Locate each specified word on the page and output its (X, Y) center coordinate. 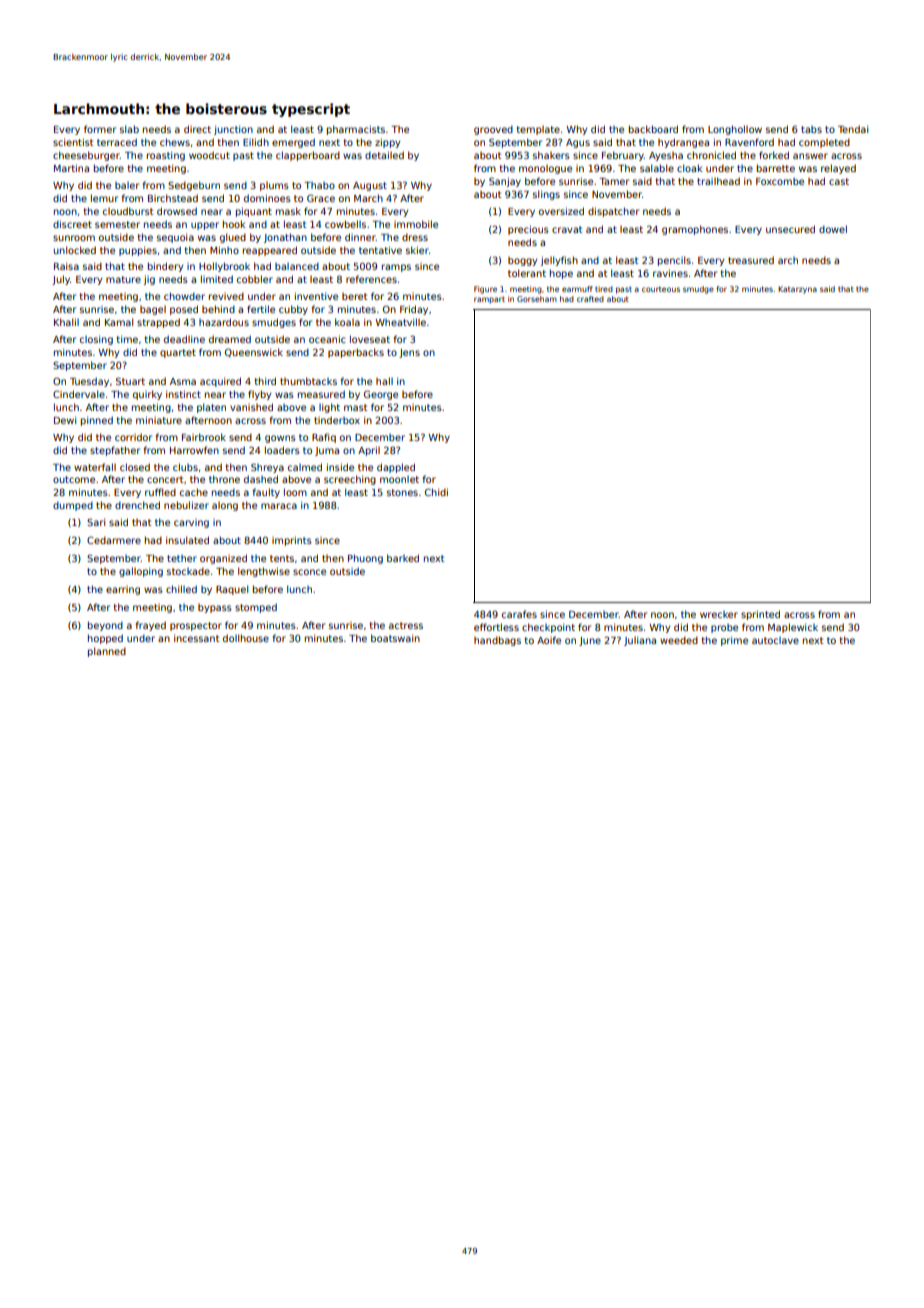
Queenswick (254, 352)
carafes (519, 614)
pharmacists (356, 130)
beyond (105, 626)
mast (355, 407)
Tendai (853, 129)
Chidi (436, 492)
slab (129, 129)
